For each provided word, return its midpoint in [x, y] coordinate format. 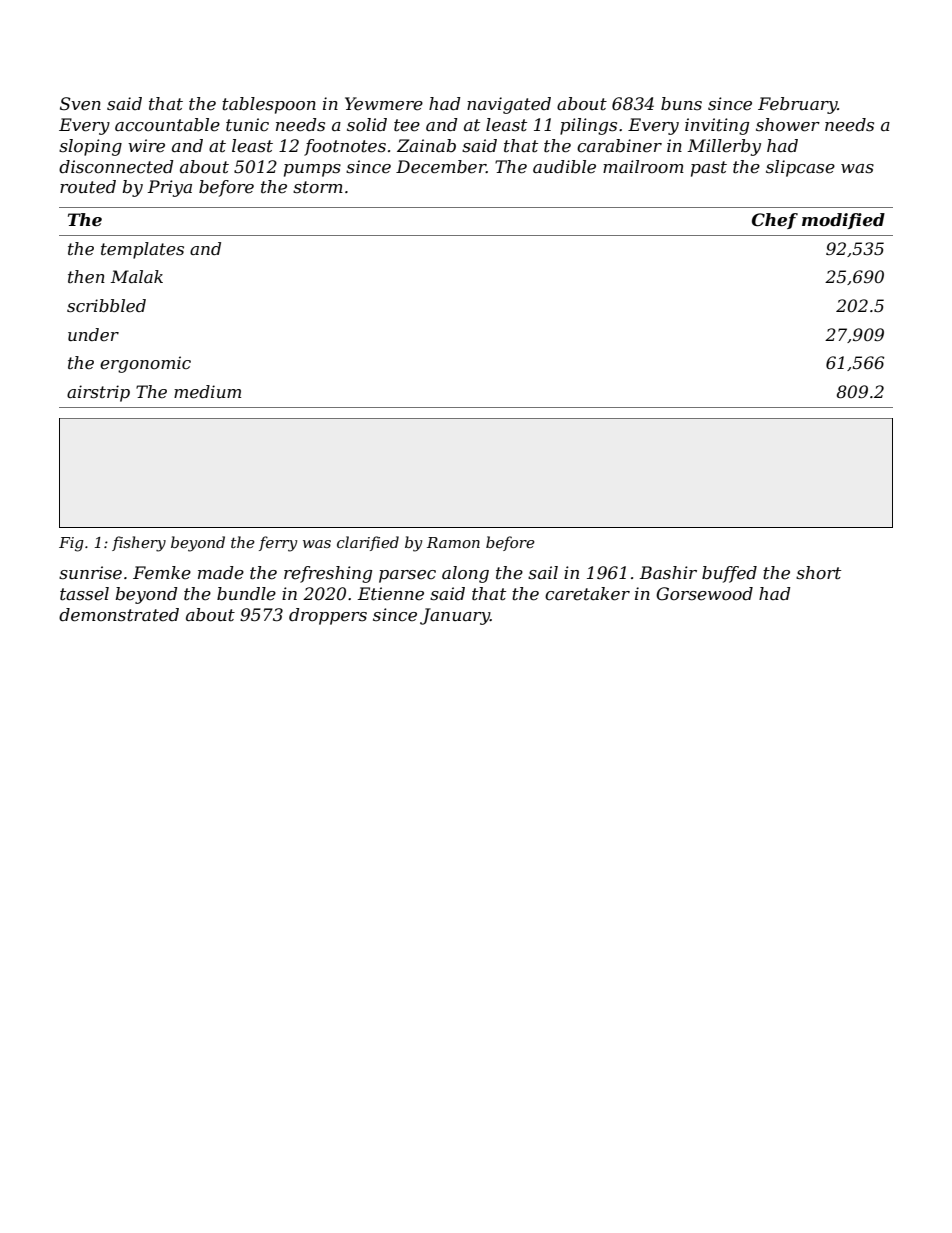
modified [843, 221]
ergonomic [145, 364]
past [709, 169]
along [465, 574]
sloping [90, 147]
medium [207, 391]
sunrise [90, 573]
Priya [170, 188]
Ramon [453, 542]
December [441, 167]
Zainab [426, 145]
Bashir [668, 572]
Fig [71, 544]
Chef [775, 221]
